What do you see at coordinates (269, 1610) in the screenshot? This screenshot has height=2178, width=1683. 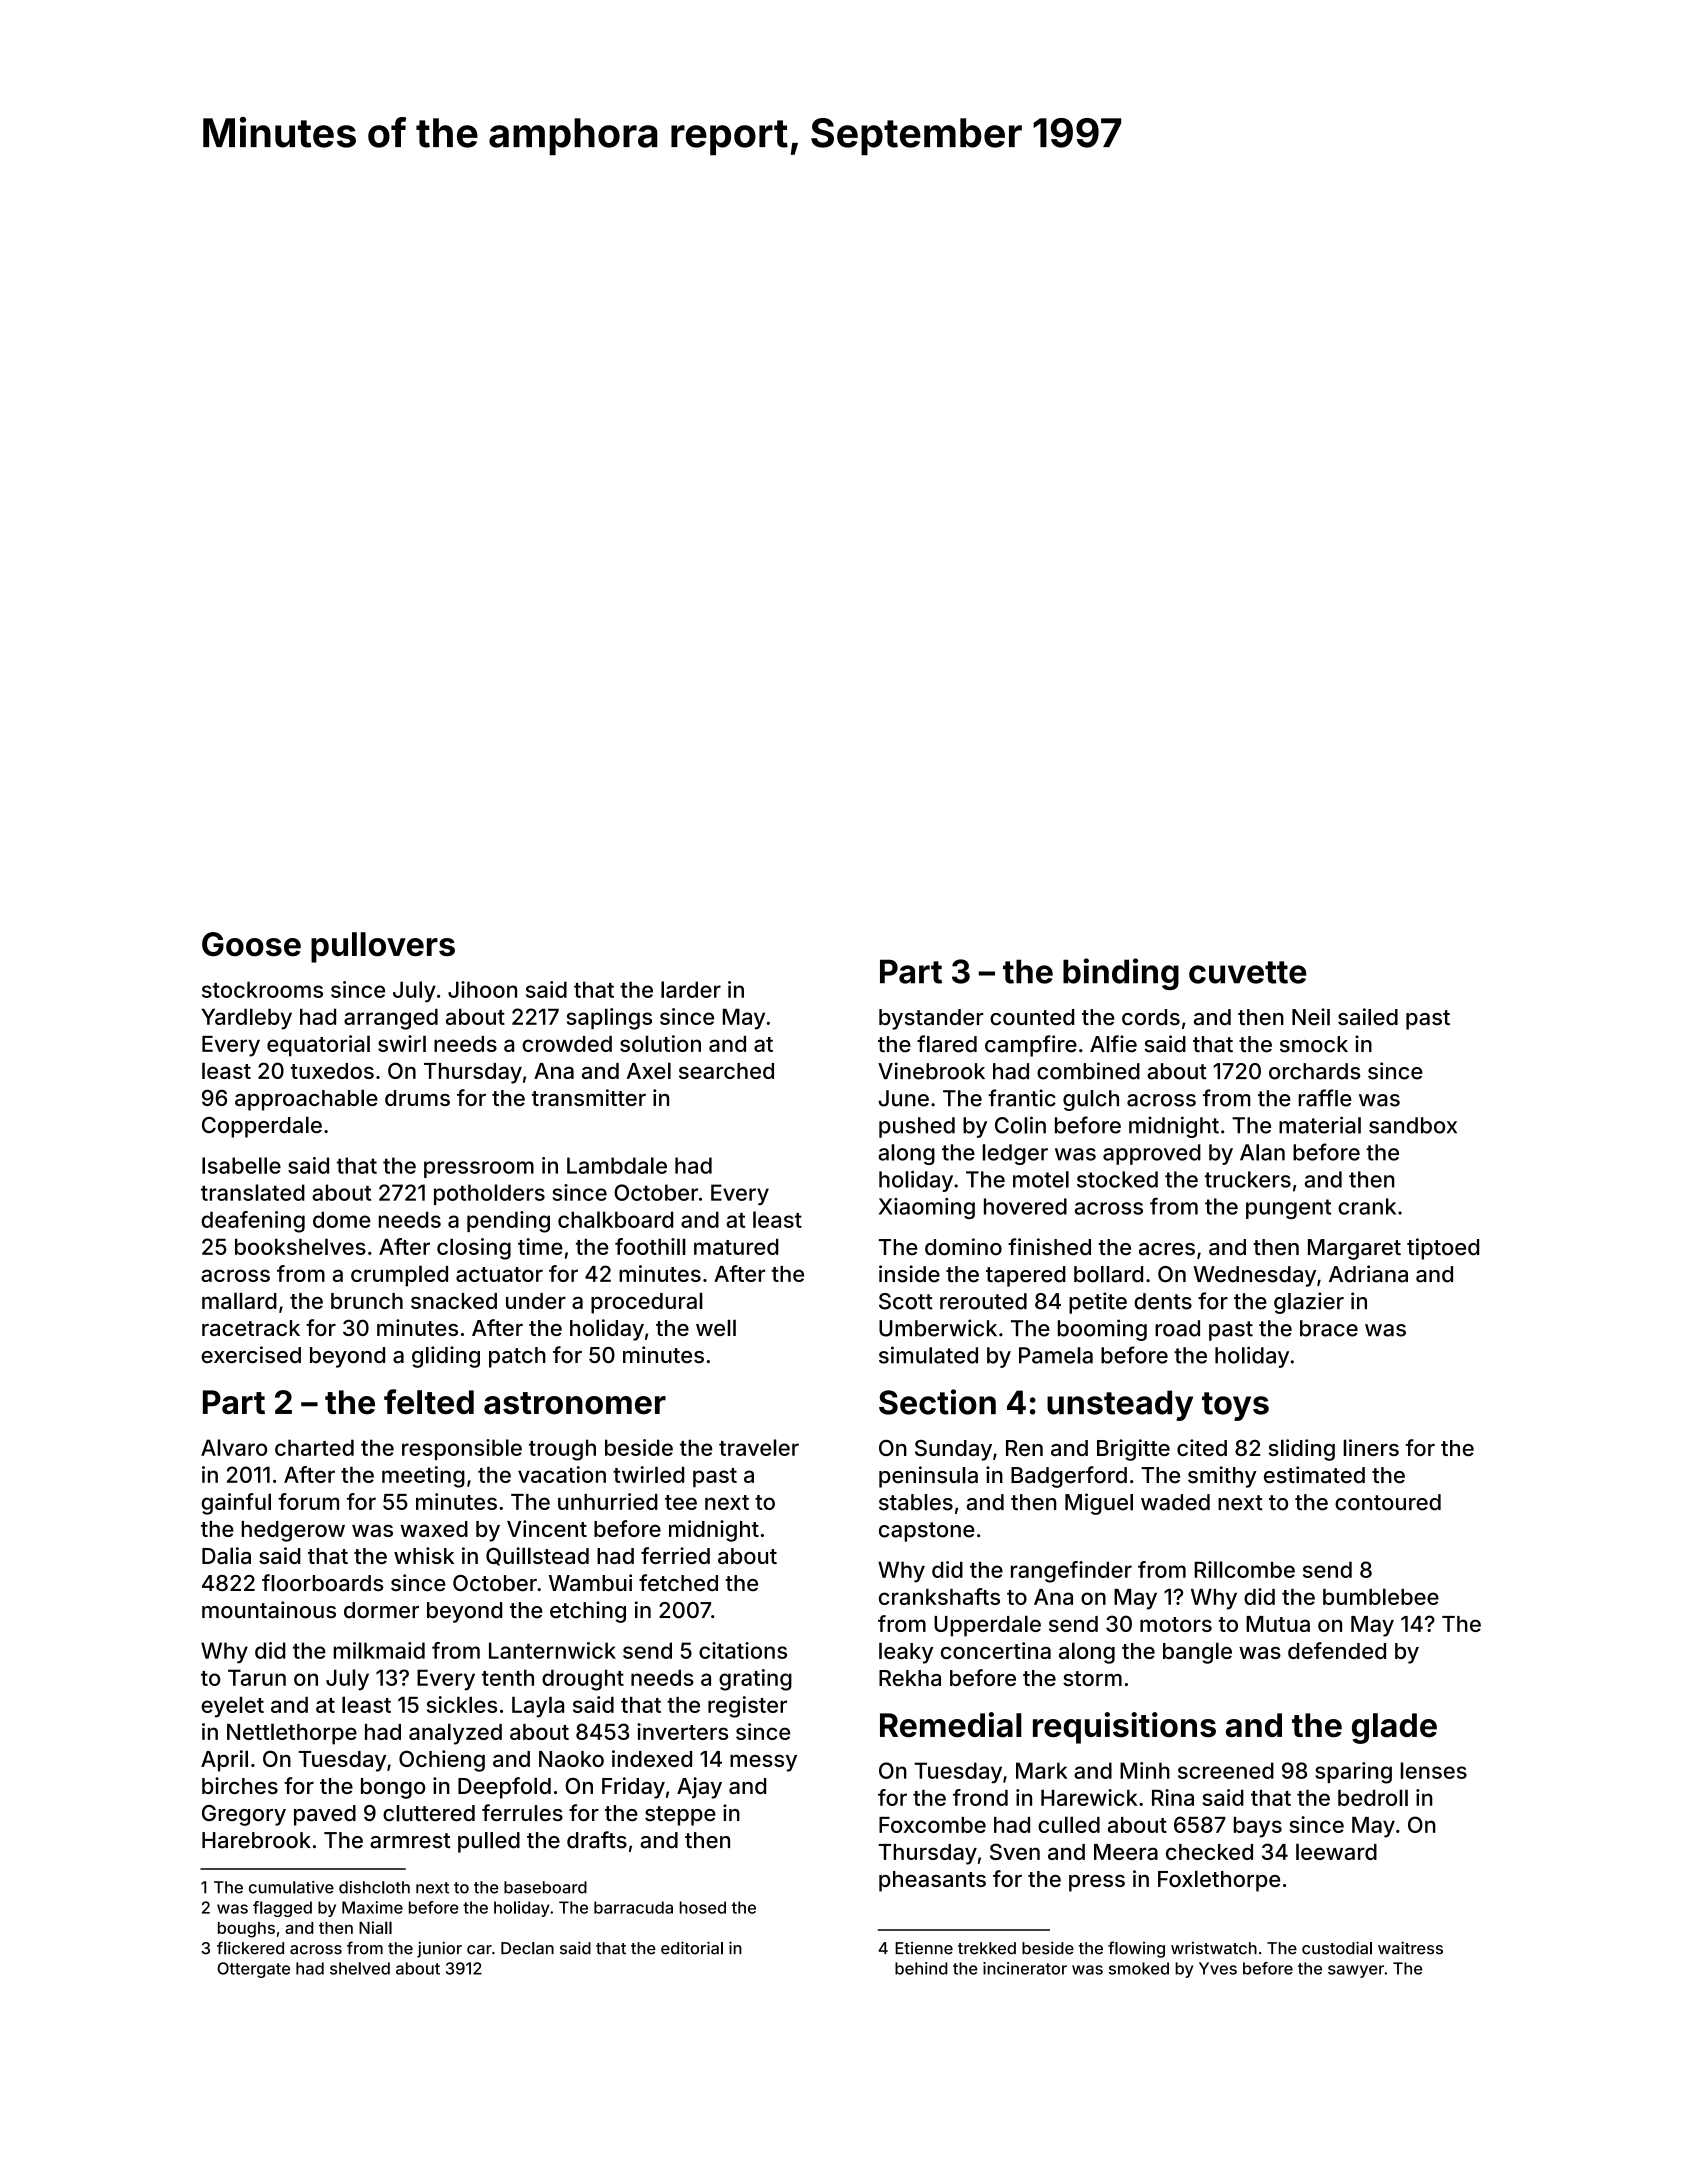 I see `mountainous` at bounding box center [269, 1610].
